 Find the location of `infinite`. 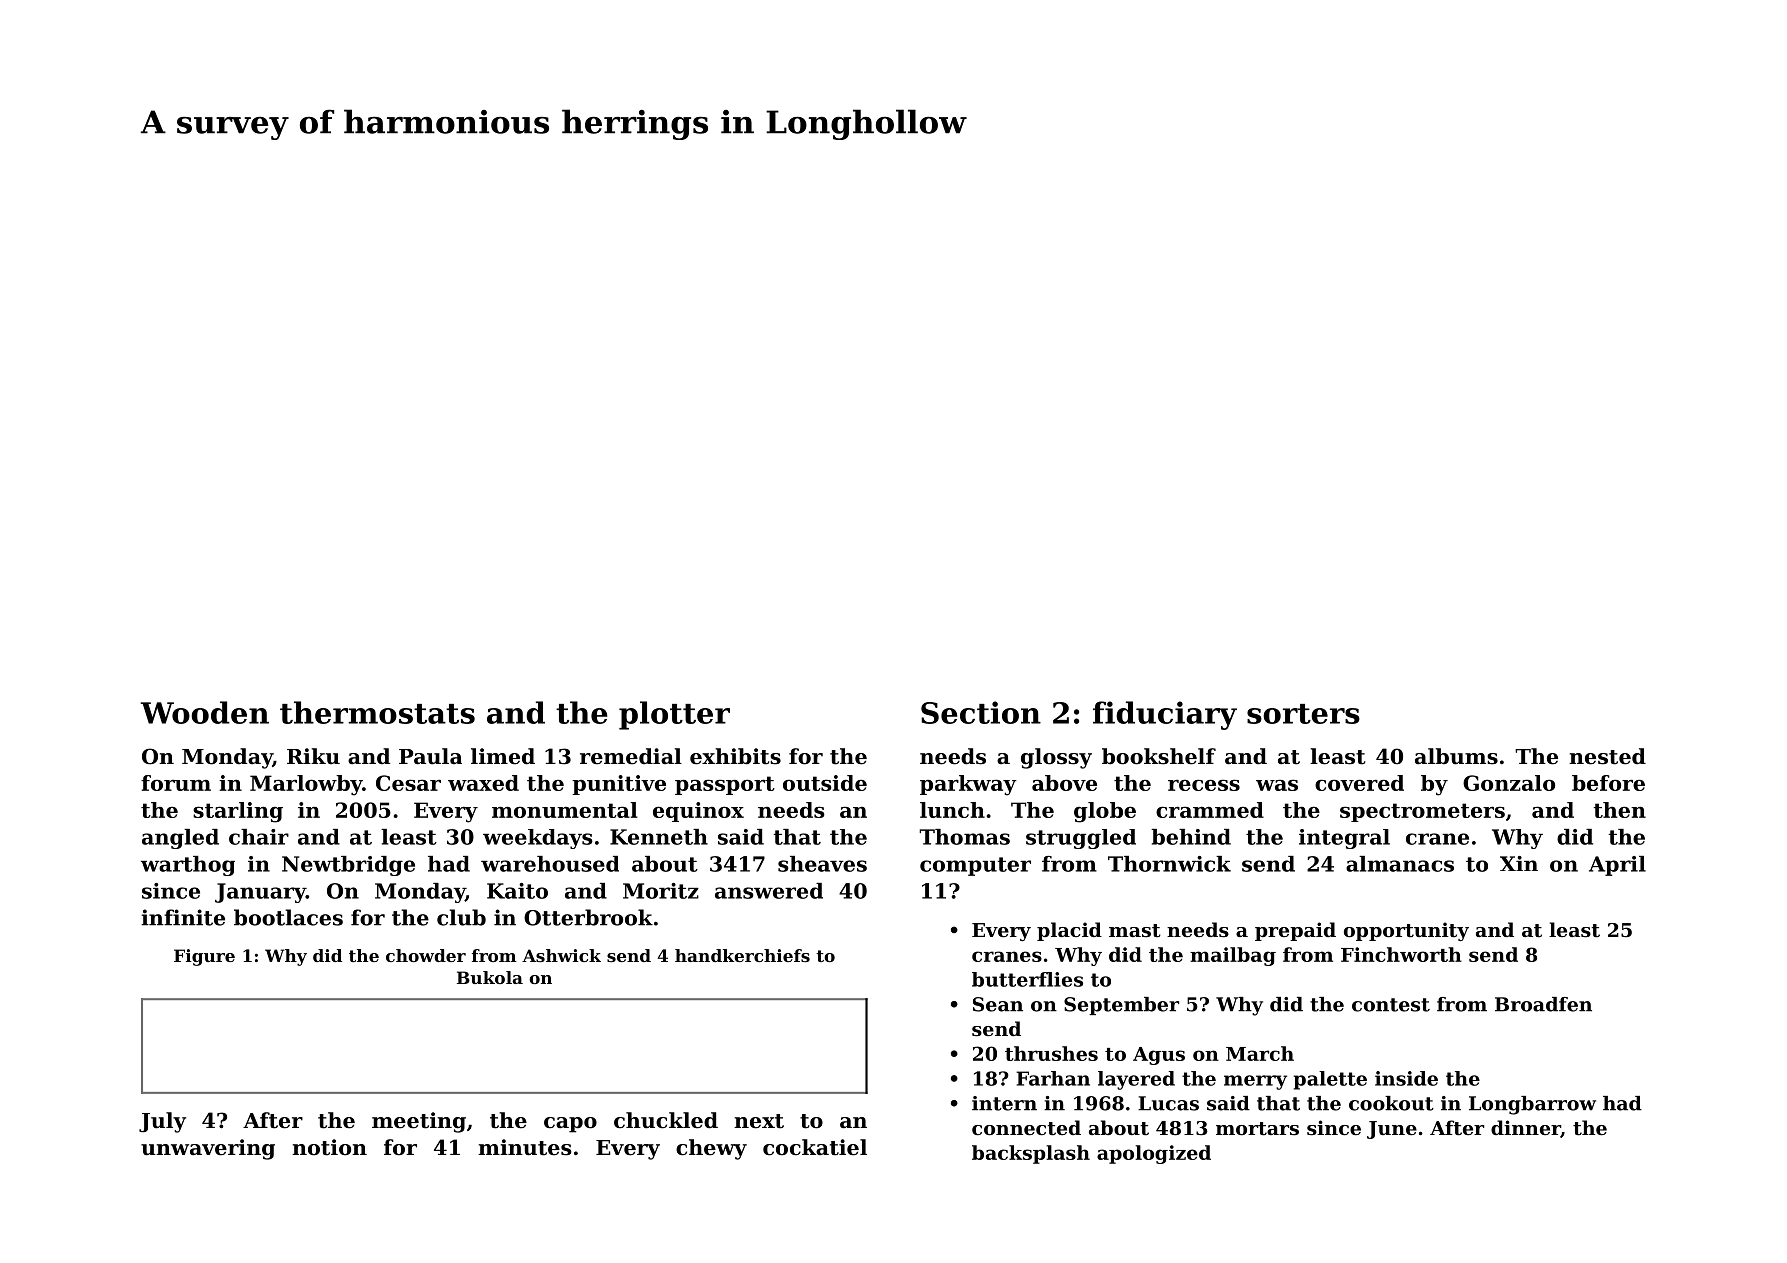

infinite is located at coordinates (183, 917).
